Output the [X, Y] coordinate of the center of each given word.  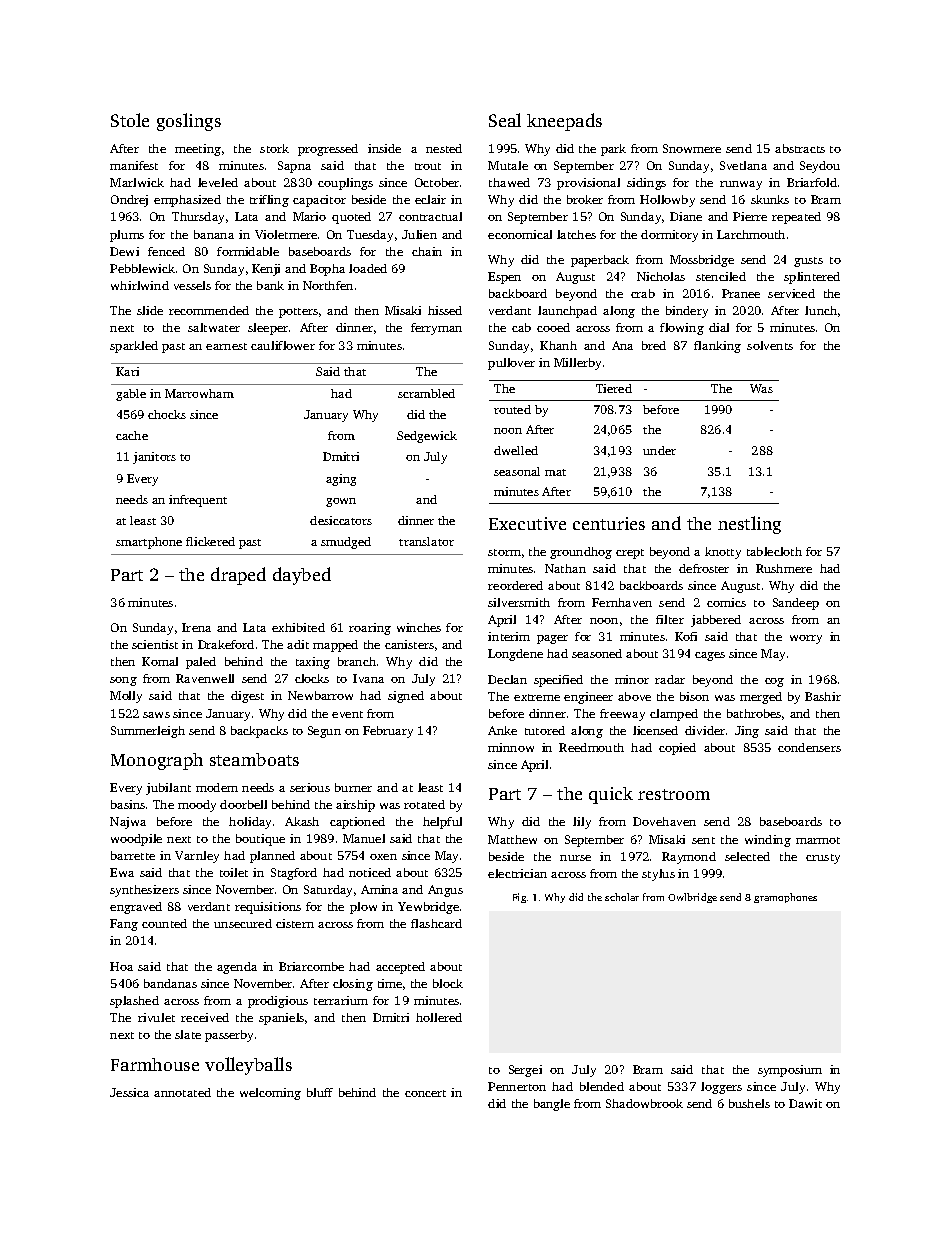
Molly [126, 697]
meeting [198, 150]
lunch [821, 310]
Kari [127, 371]
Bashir [823, 696]
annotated [182, 1092]
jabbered [716, 621]
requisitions [268, 908]
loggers [721, 1088]
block [448, 983]
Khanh [558, 345]
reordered [515, 585]
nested [444, 148]
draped [238, 576]
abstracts [800, 148]
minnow [511, 747]
